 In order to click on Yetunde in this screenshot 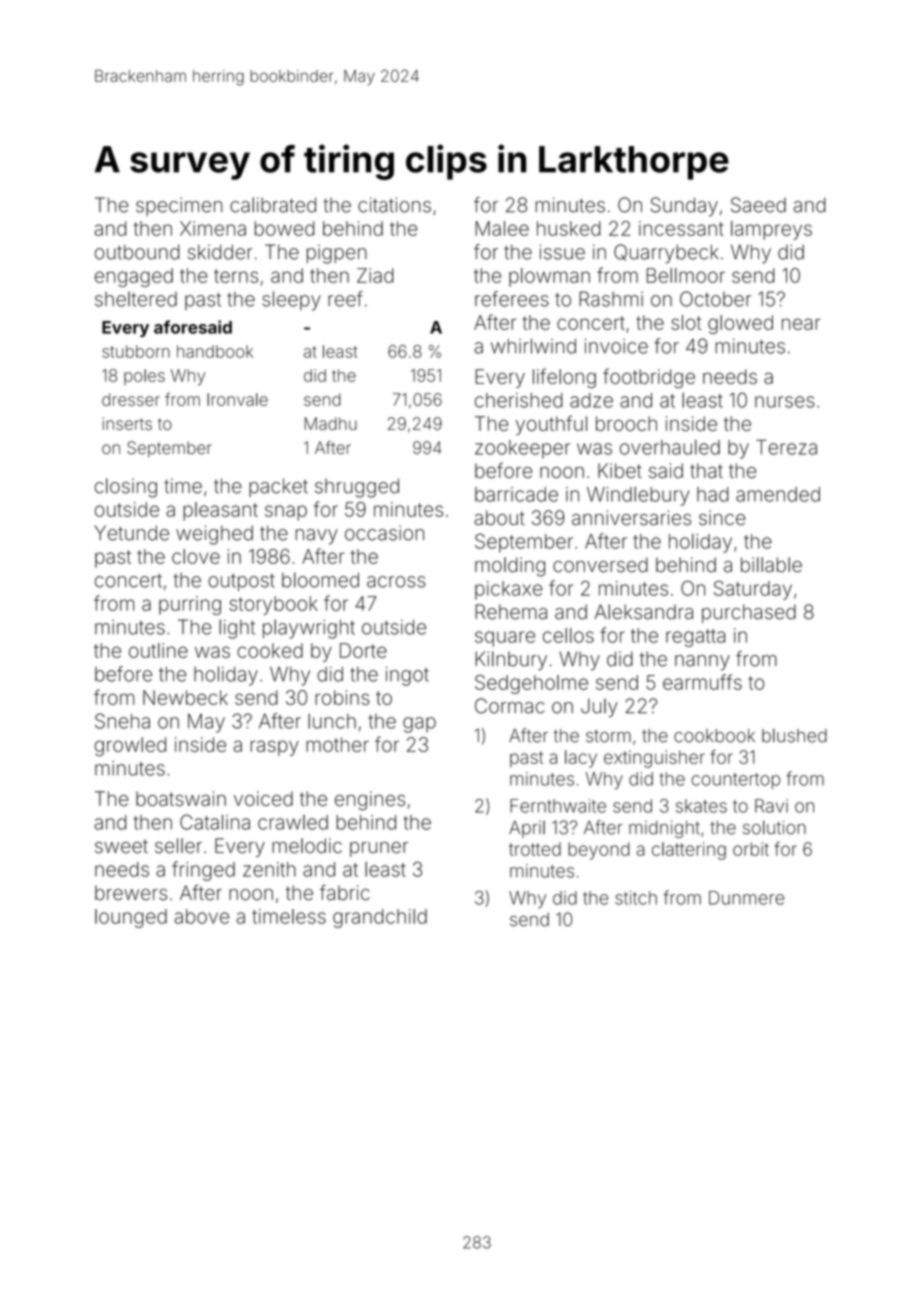, I will do `click(132, 533)`.
